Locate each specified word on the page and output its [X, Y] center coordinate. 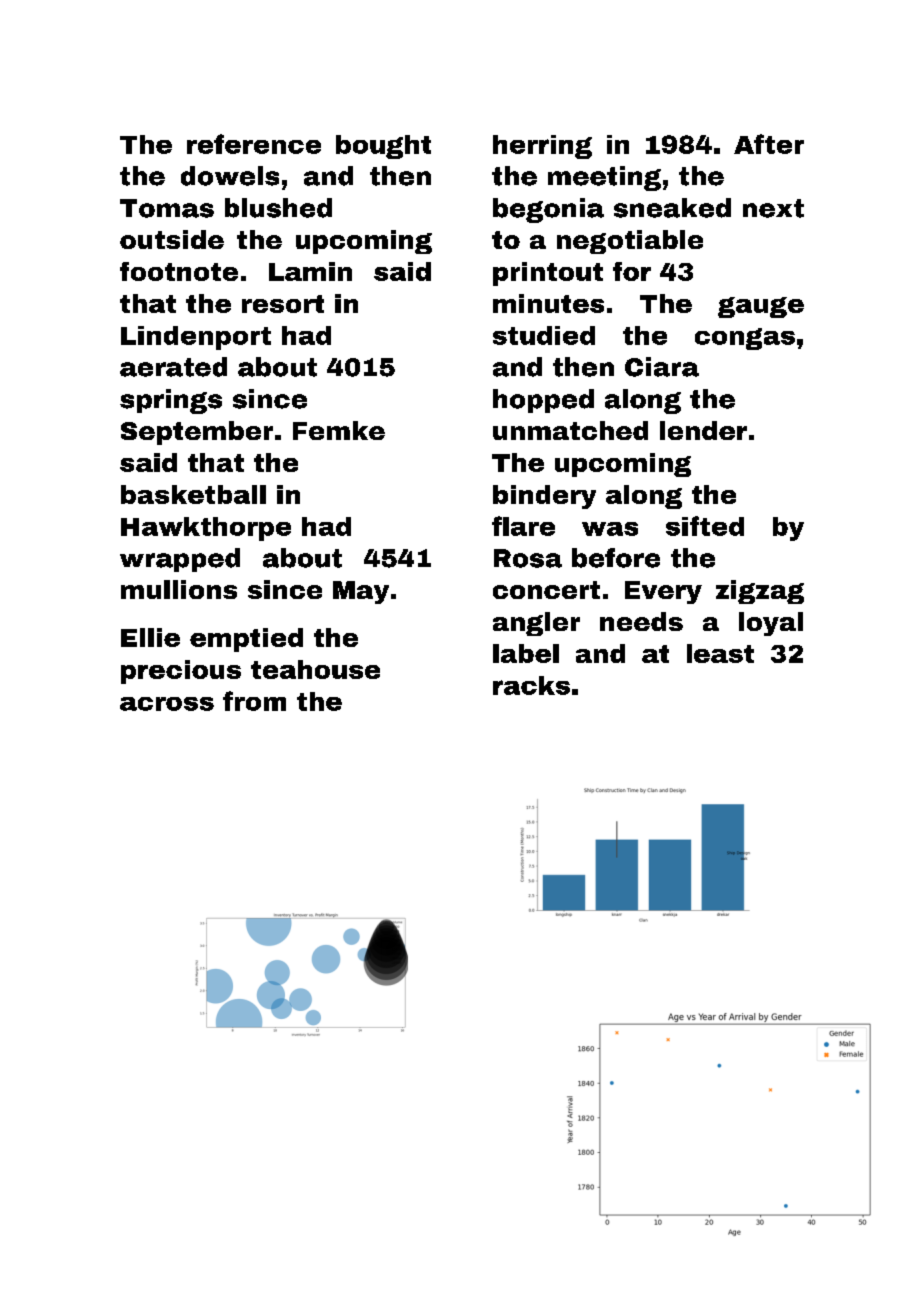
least [720, 653]
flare [523, 526]
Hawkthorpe [206, 529]
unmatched [570, 430]
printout [548, 274]
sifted [705, 526]
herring [542, 147]
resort [283, 304]
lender [703, 430]
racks [531, 685]
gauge [761, 307]
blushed [278, 208]
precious [181, 672]
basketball [193, 494]
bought [383, 147]
